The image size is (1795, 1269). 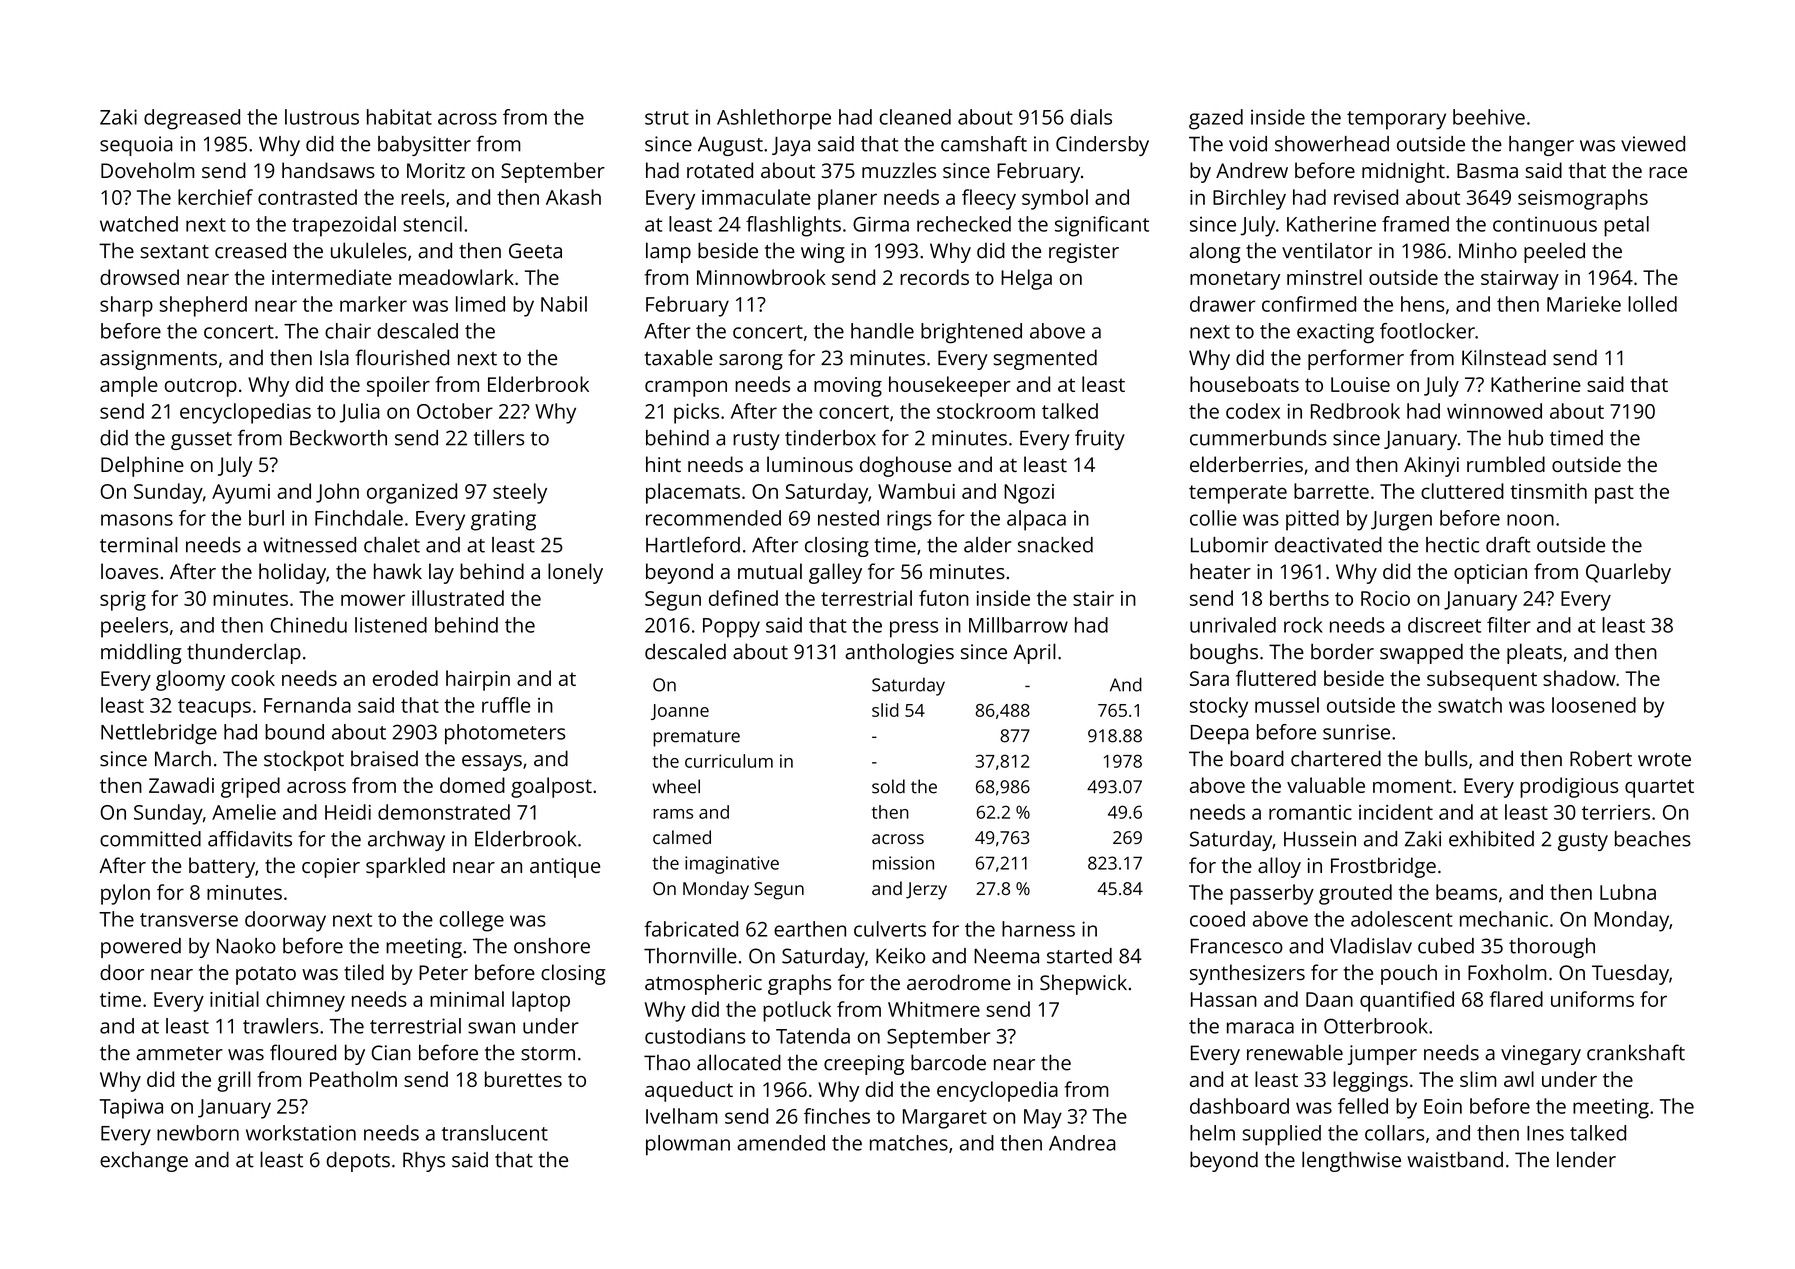 I want to click on gusset, so click(x=201, y=441).
